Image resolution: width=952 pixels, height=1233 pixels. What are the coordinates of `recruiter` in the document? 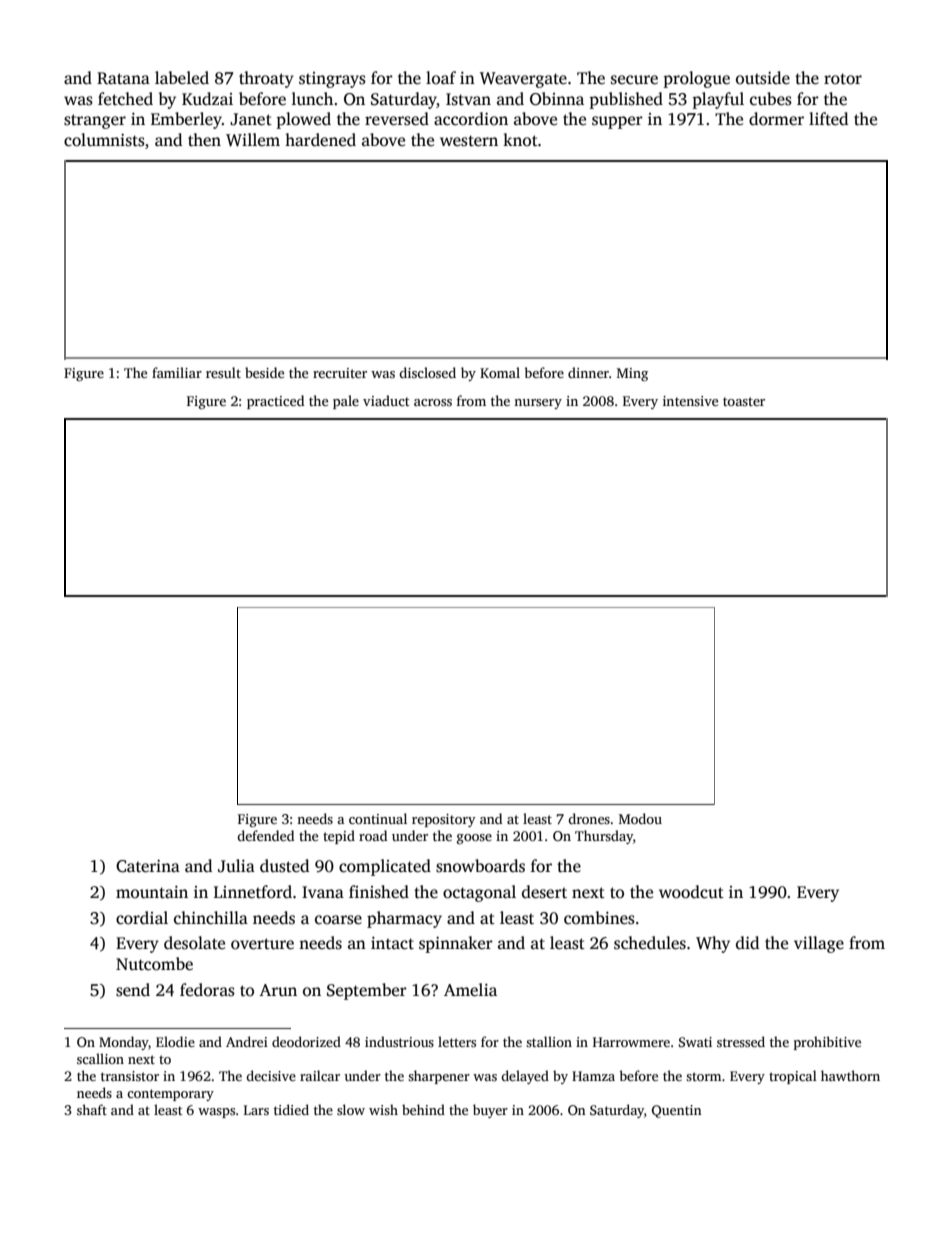 It's located at (340, 373).
